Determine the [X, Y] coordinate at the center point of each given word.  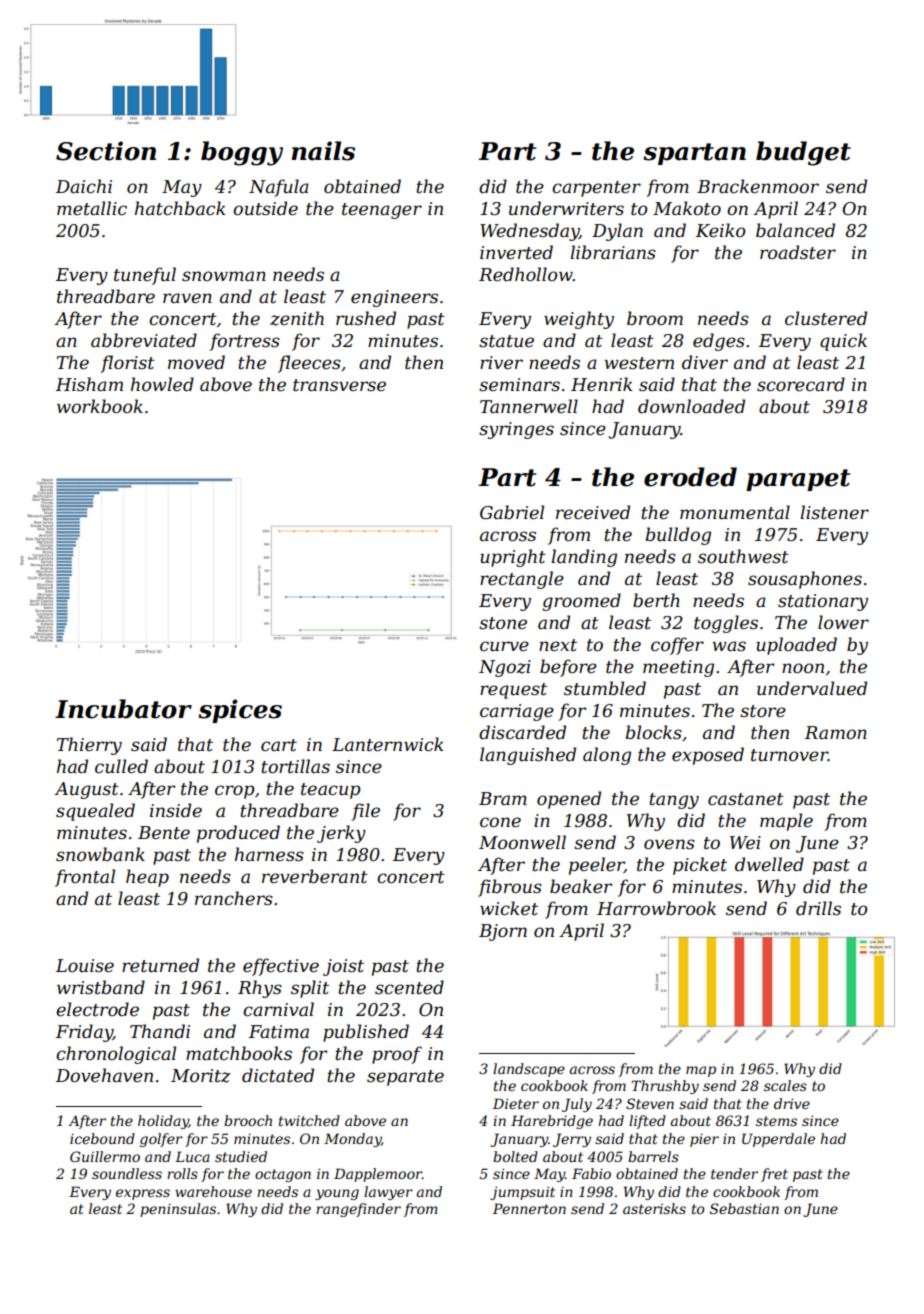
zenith [297, 318]
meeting [678, 668]
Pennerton [529, 1208]
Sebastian [744, 1208]
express [143, 1194]
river [501, 363]
